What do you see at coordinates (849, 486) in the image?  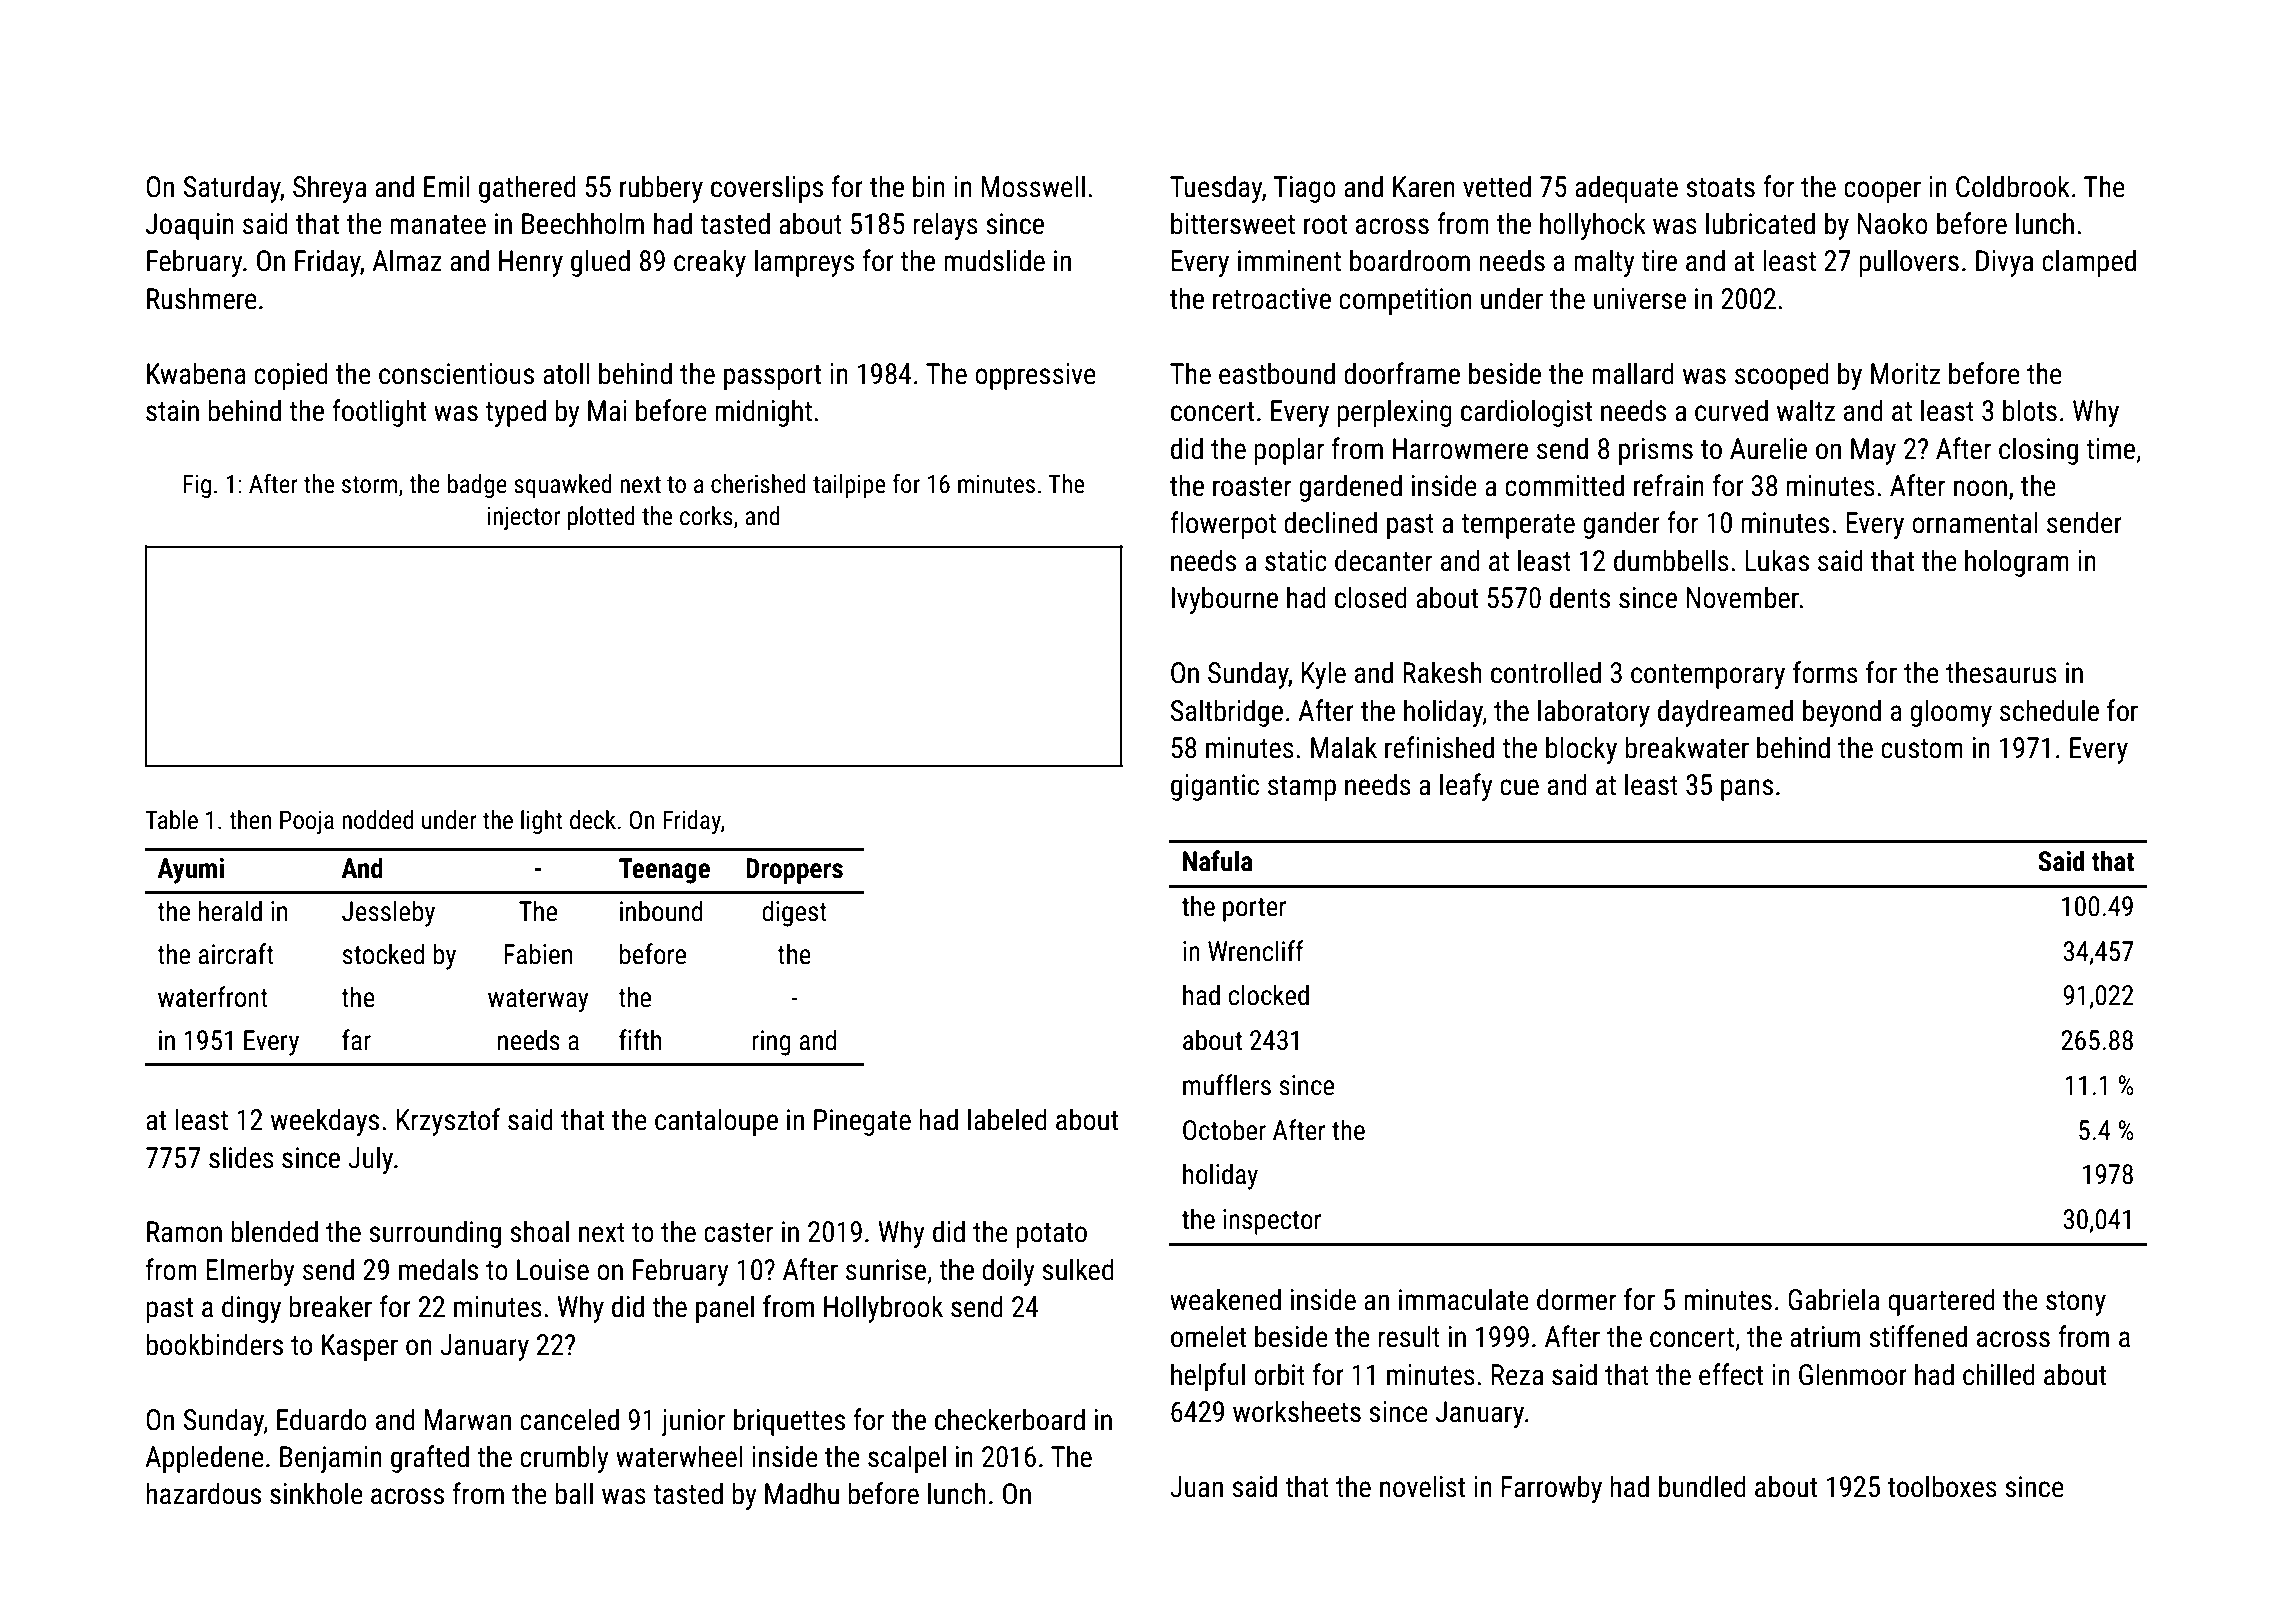 I see `tailpipe` at bounding box center [849, 486].
